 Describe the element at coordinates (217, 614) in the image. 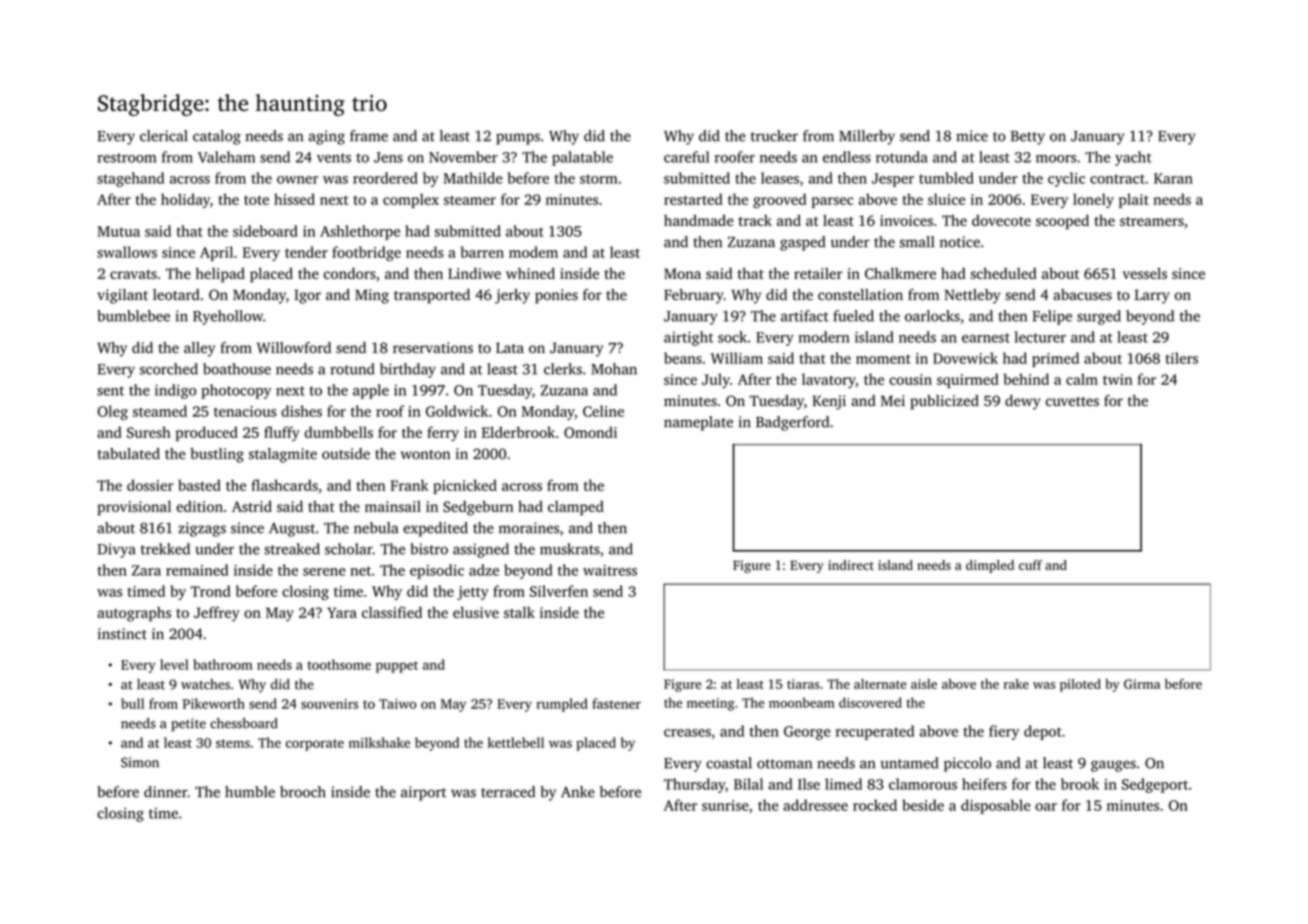

I see `Jeffrey` at that location.
